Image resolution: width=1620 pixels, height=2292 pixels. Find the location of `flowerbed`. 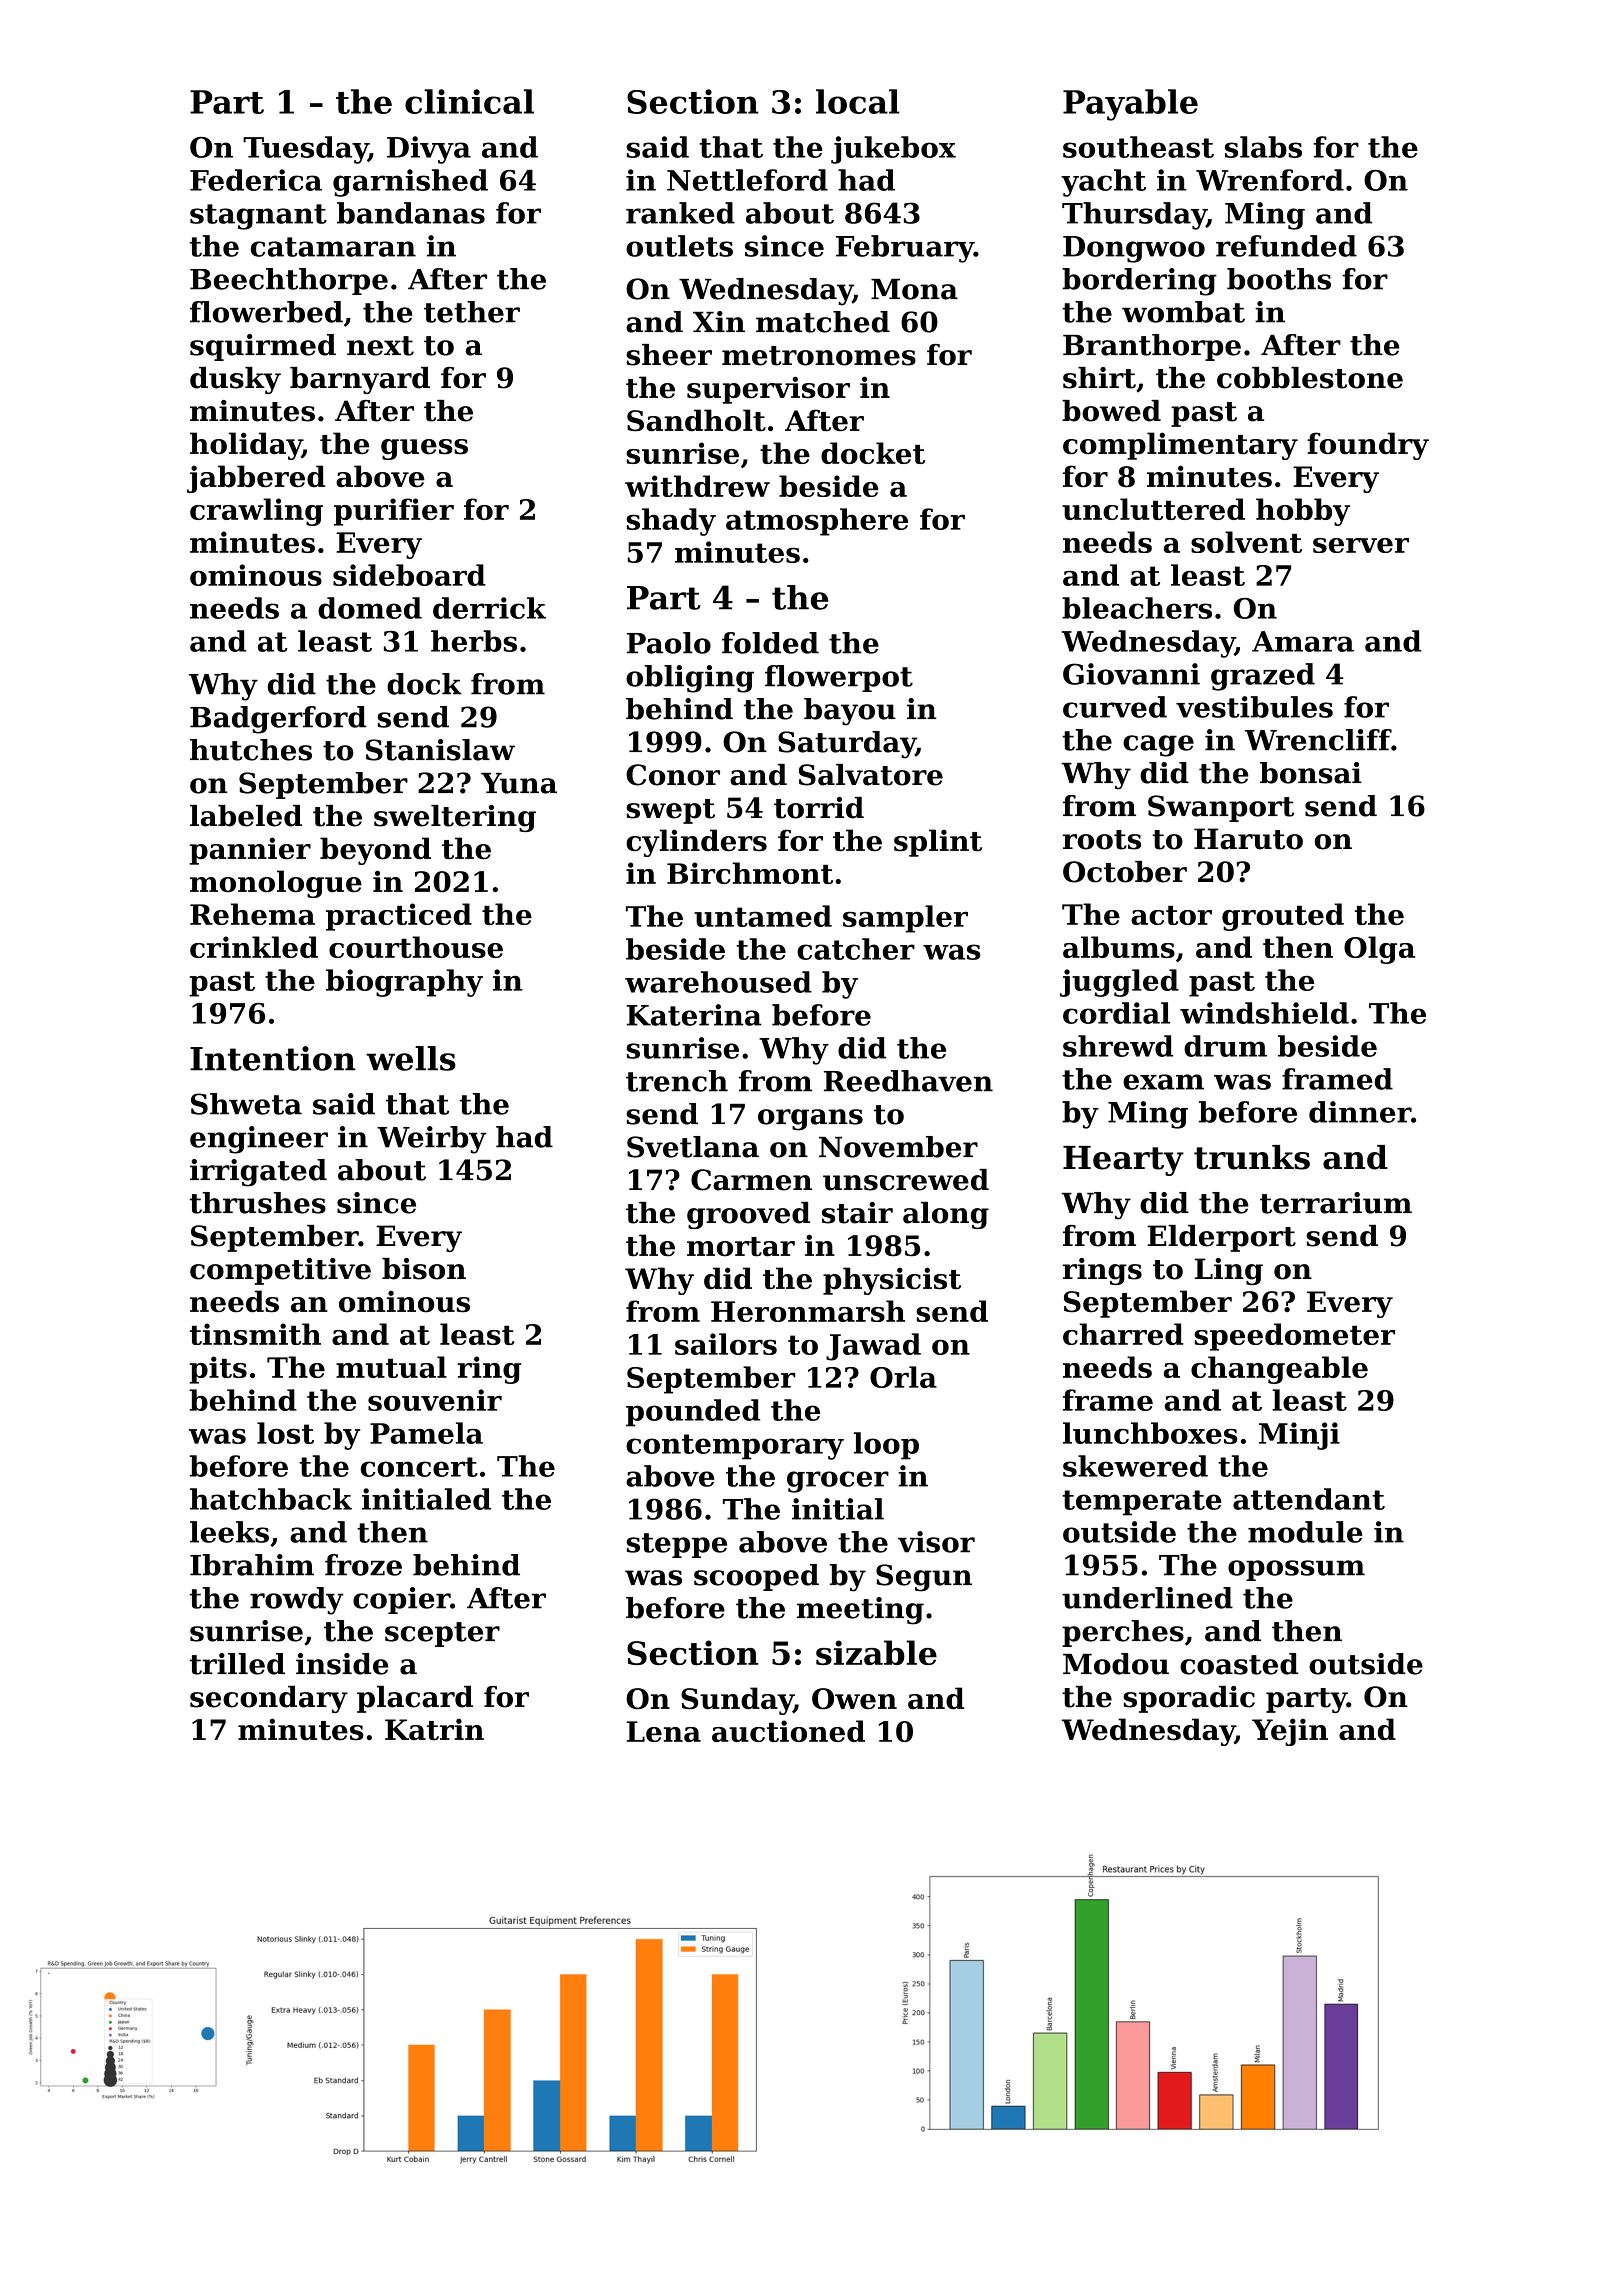

flowerbed is located at coordinates (266, 312).
